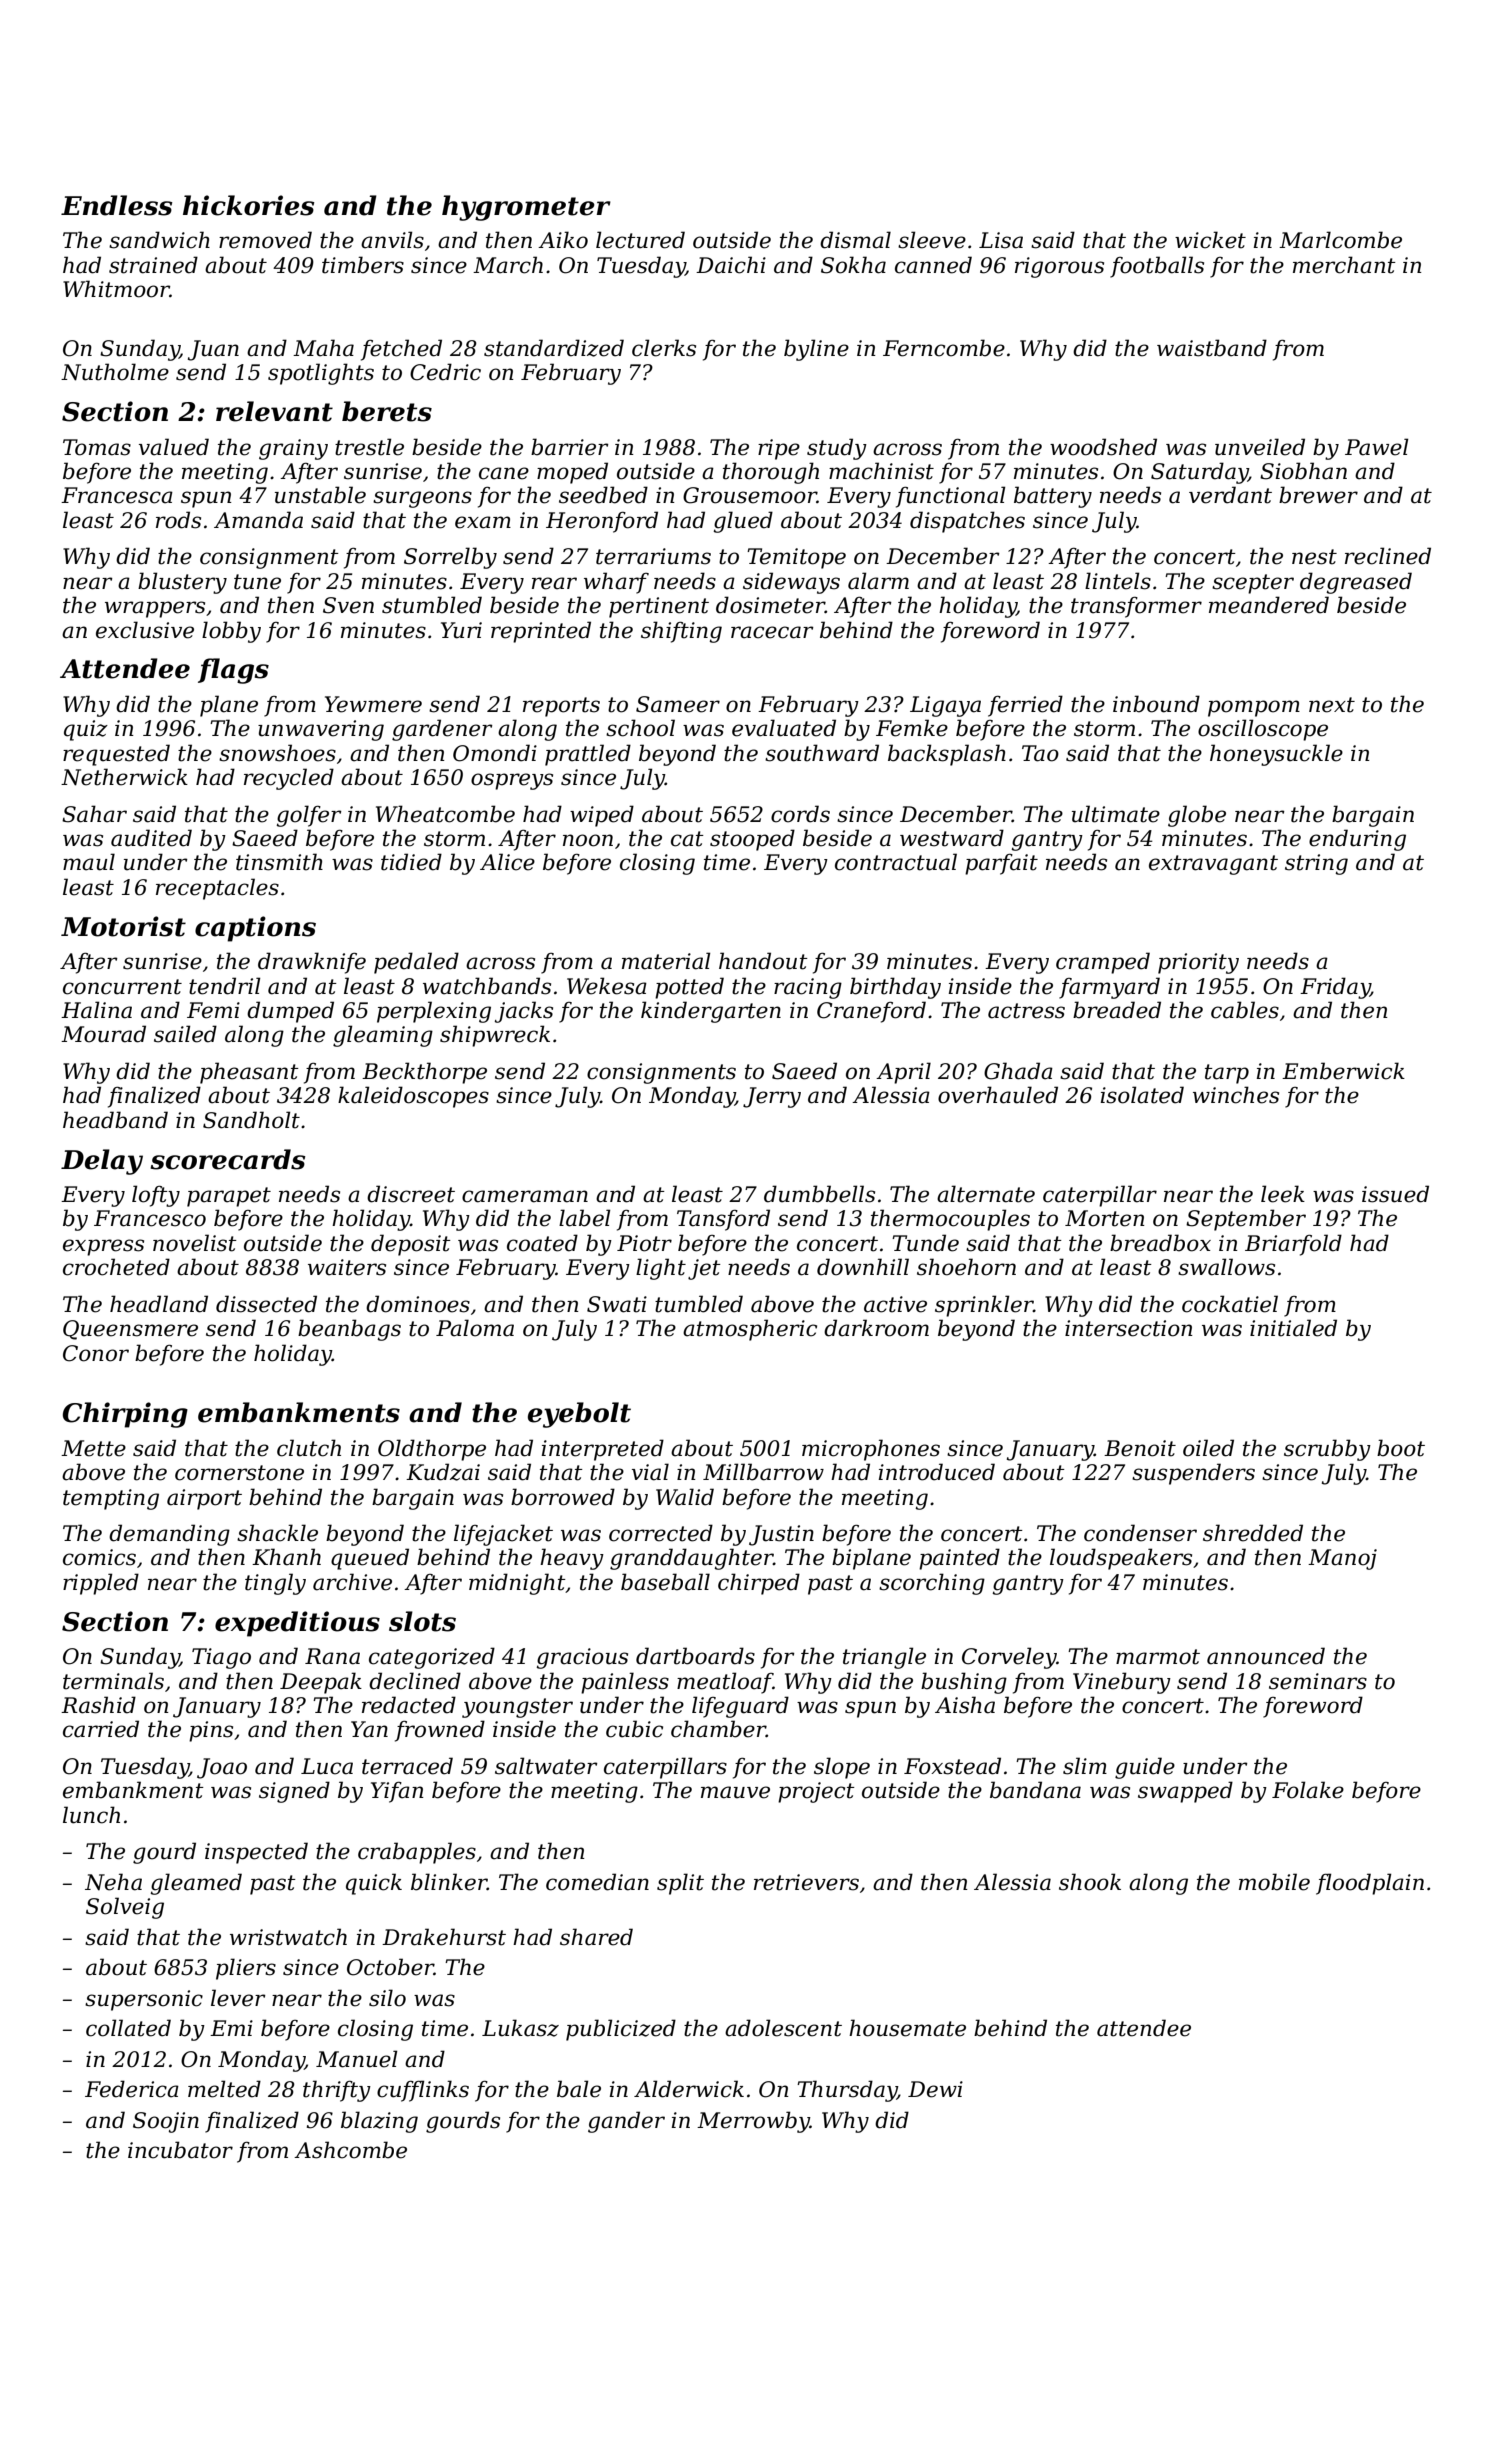  I want to click on swallows, so click(1226, 1267).
